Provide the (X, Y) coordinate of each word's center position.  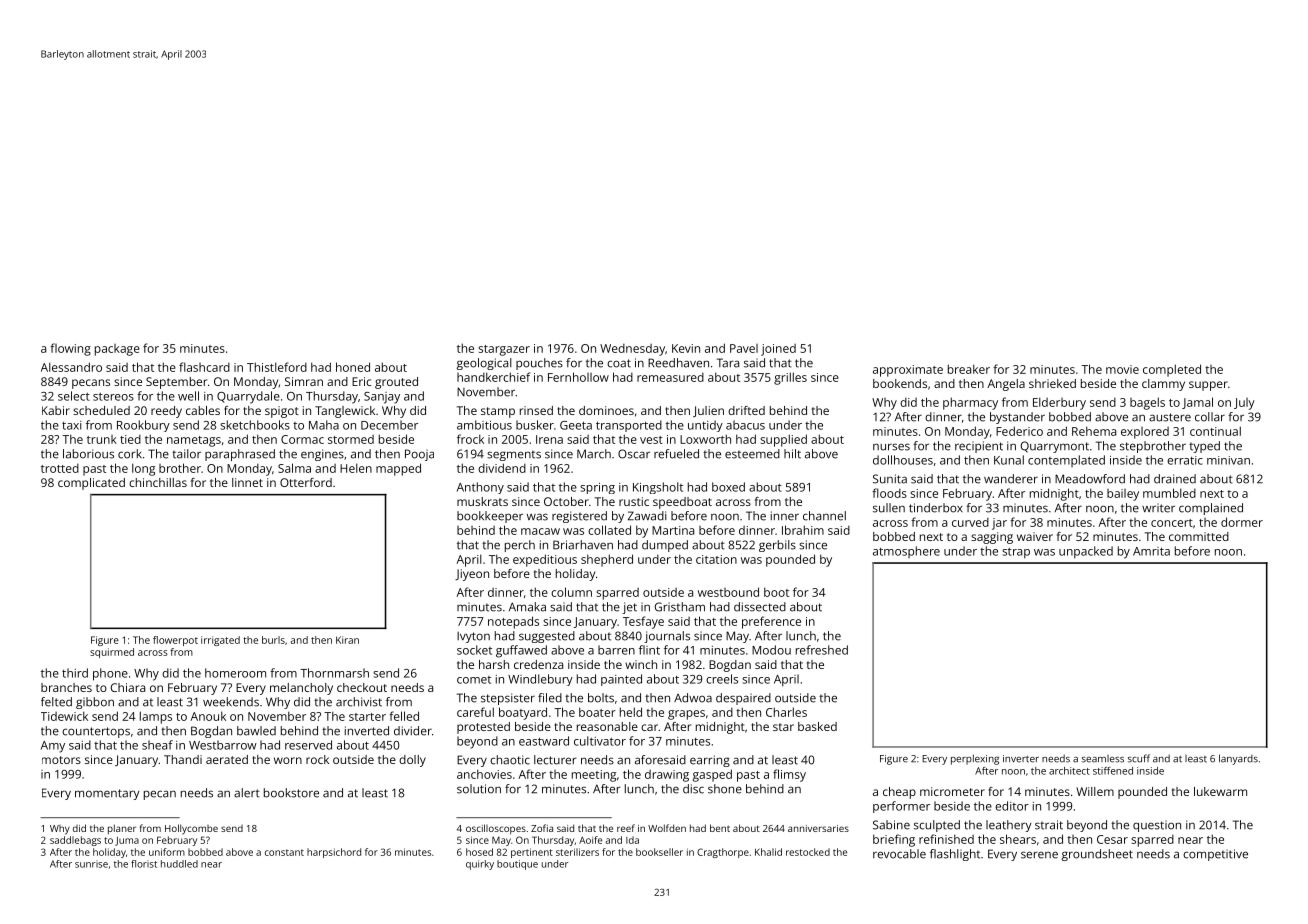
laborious (88, 454)
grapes (686, 715)
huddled (179, 864)
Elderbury (1059, 403)
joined (778, 350)
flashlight (955, 855)
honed (353, 367)
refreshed (822, 650)
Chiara (128, 687)
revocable (899, 854)
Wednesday (632, 349)
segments (514, 456)
